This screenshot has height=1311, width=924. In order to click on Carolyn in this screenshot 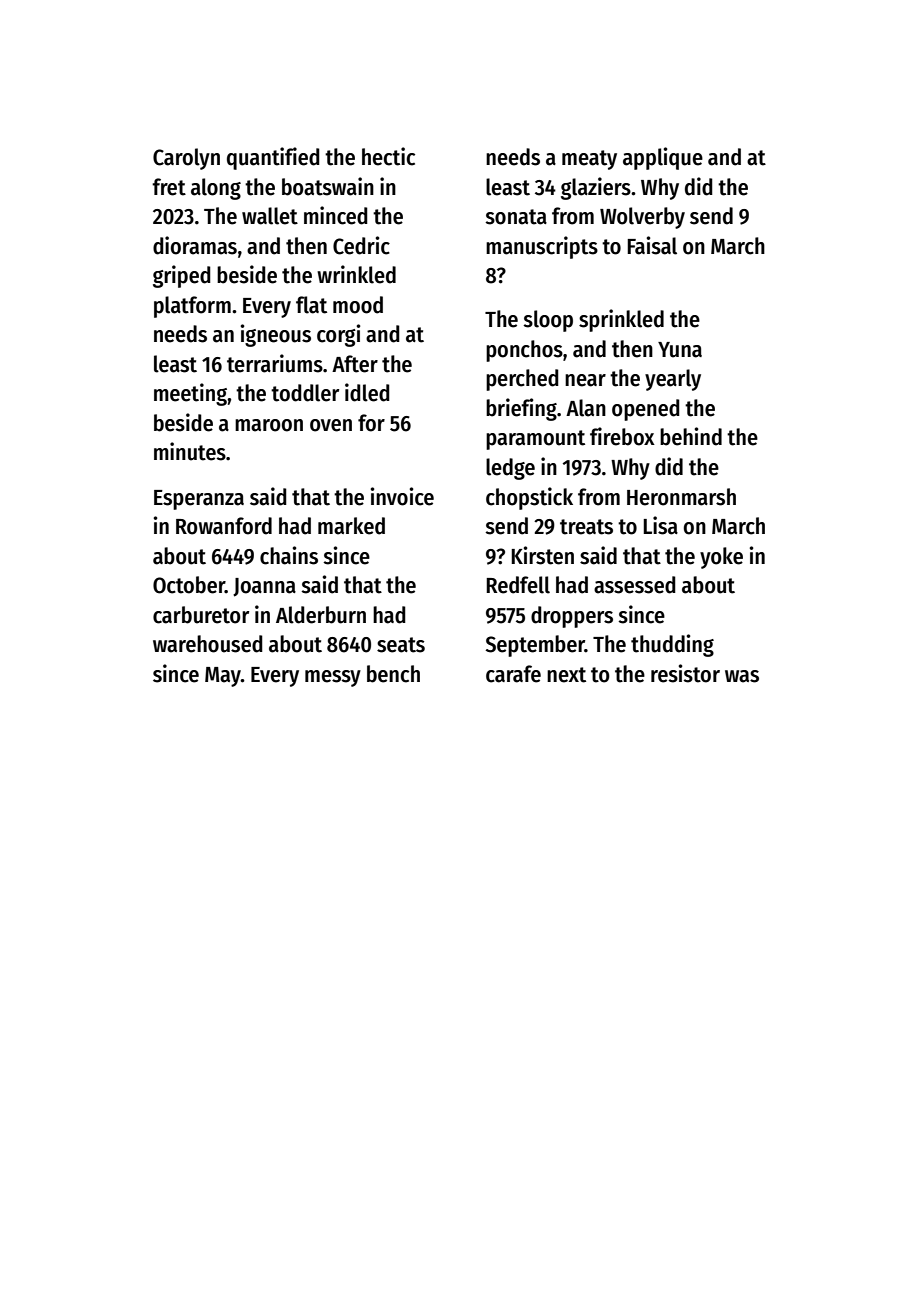, I will do `click(186, 159)`.
